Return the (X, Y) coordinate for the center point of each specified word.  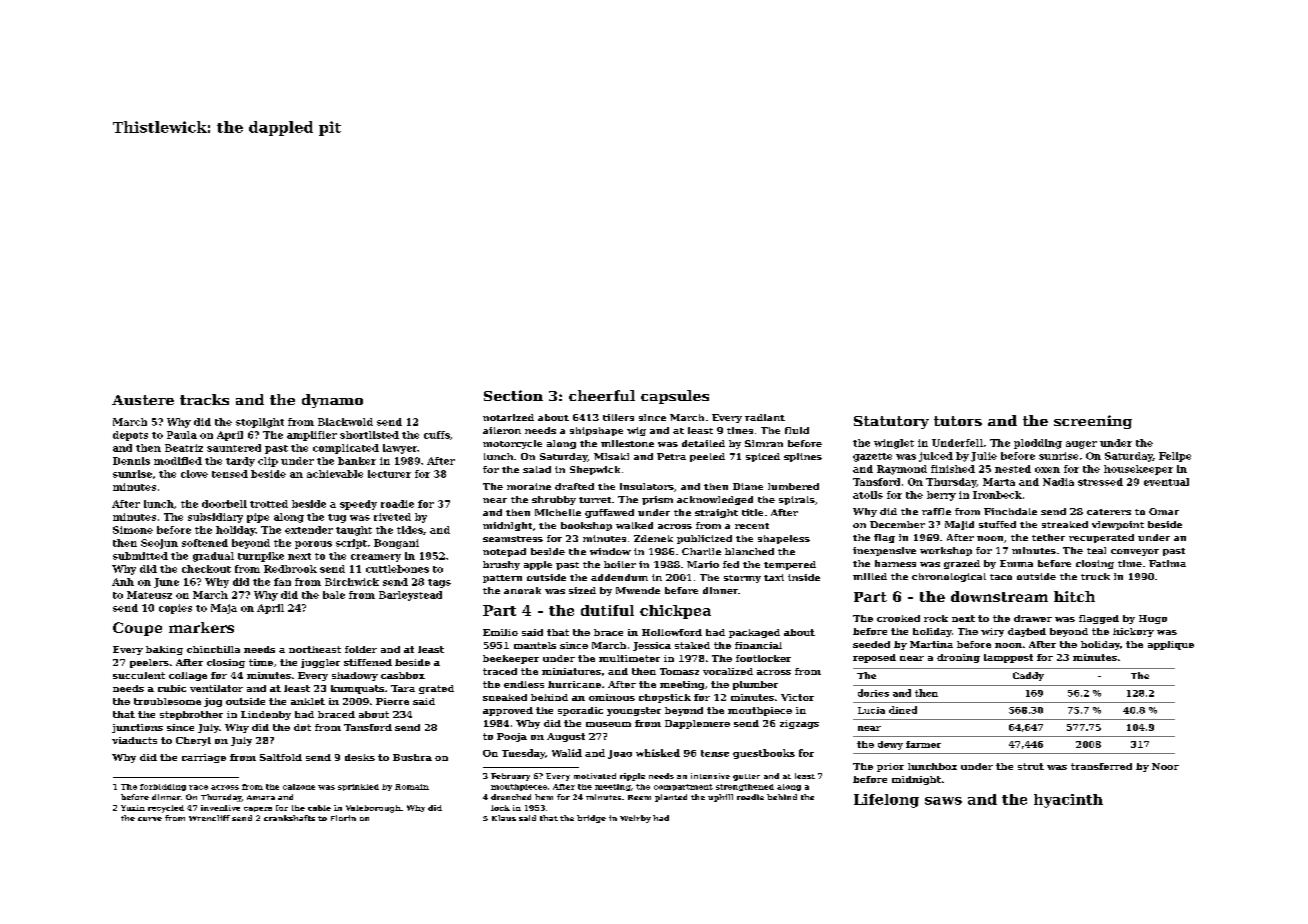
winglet (894, 444)
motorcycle (512, 444)
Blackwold (345, 422)
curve (150, 819)
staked (692, 645)
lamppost (1008, 658)
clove (194, 474)
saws (943, 801)
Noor (1165, 766)
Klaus (504, 818)
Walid (567, 753)
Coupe (137, 629)
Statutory (891, 422)
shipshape (596, 431)
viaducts (134, 740)
